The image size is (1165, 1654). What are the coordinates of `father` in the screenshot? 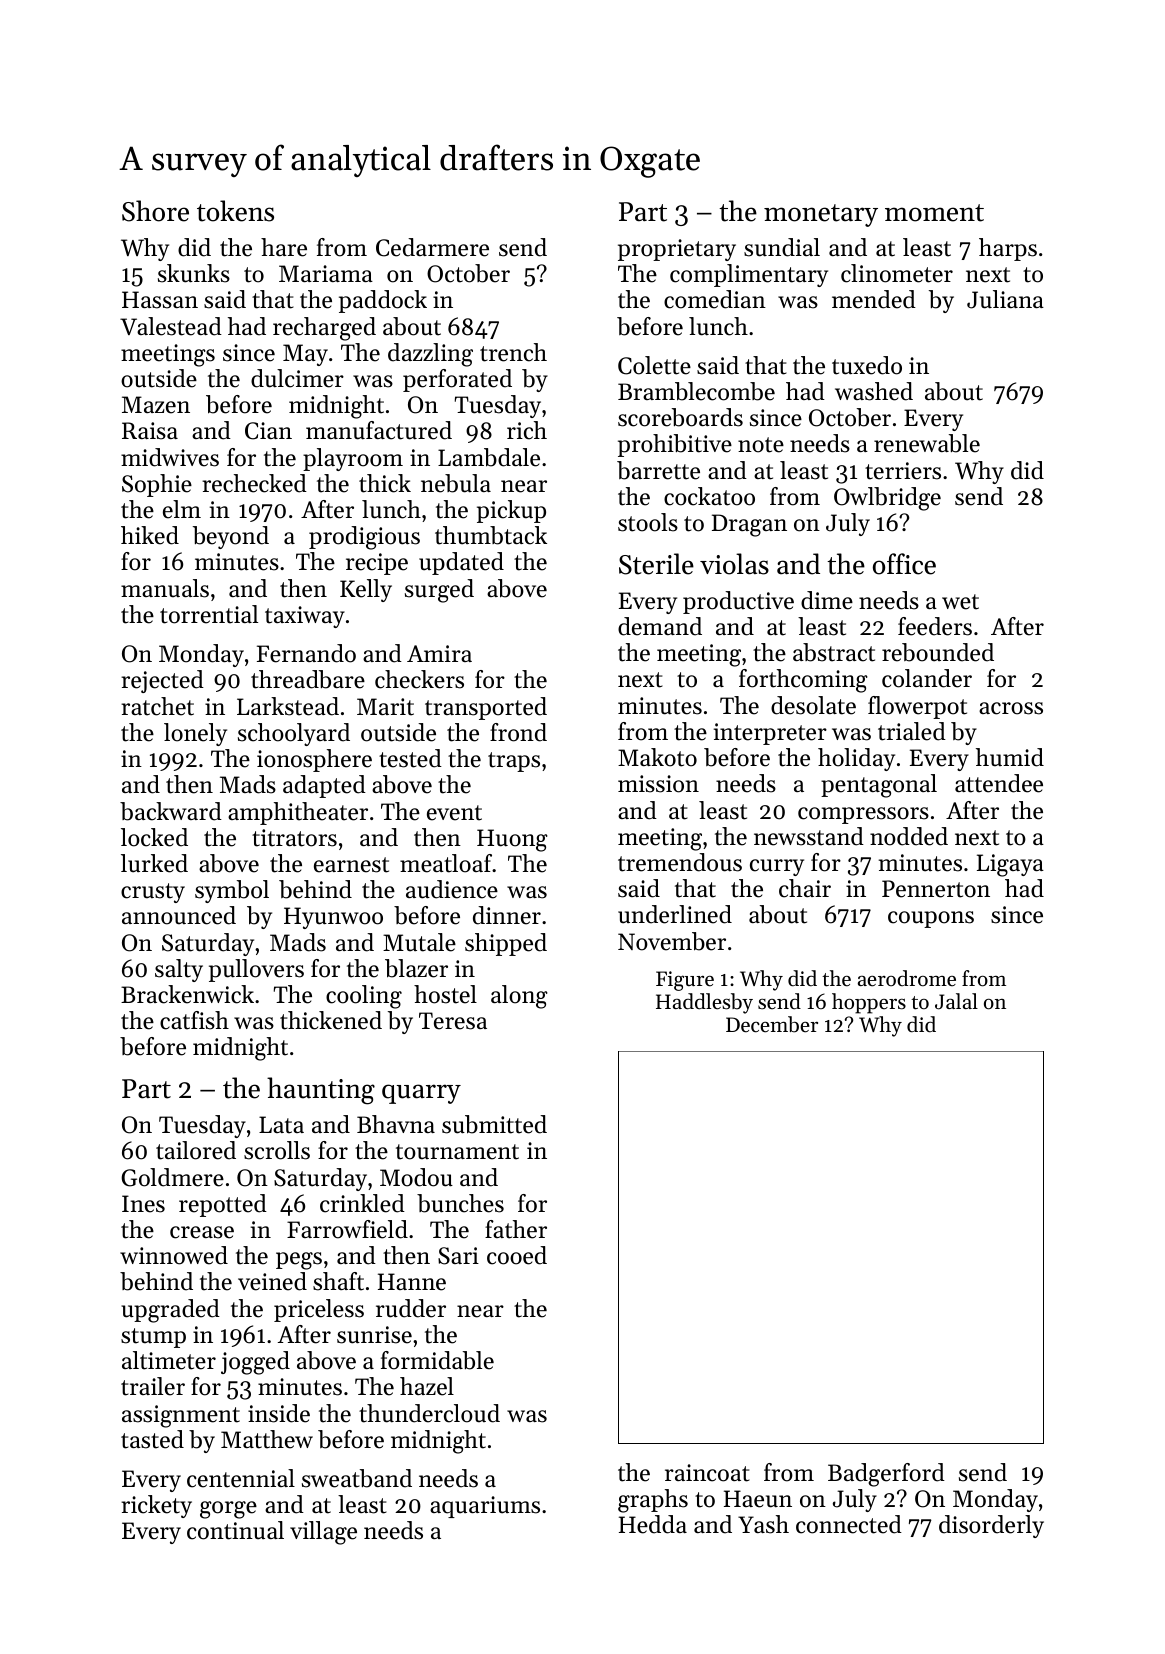 It's located at (516, 1229).
